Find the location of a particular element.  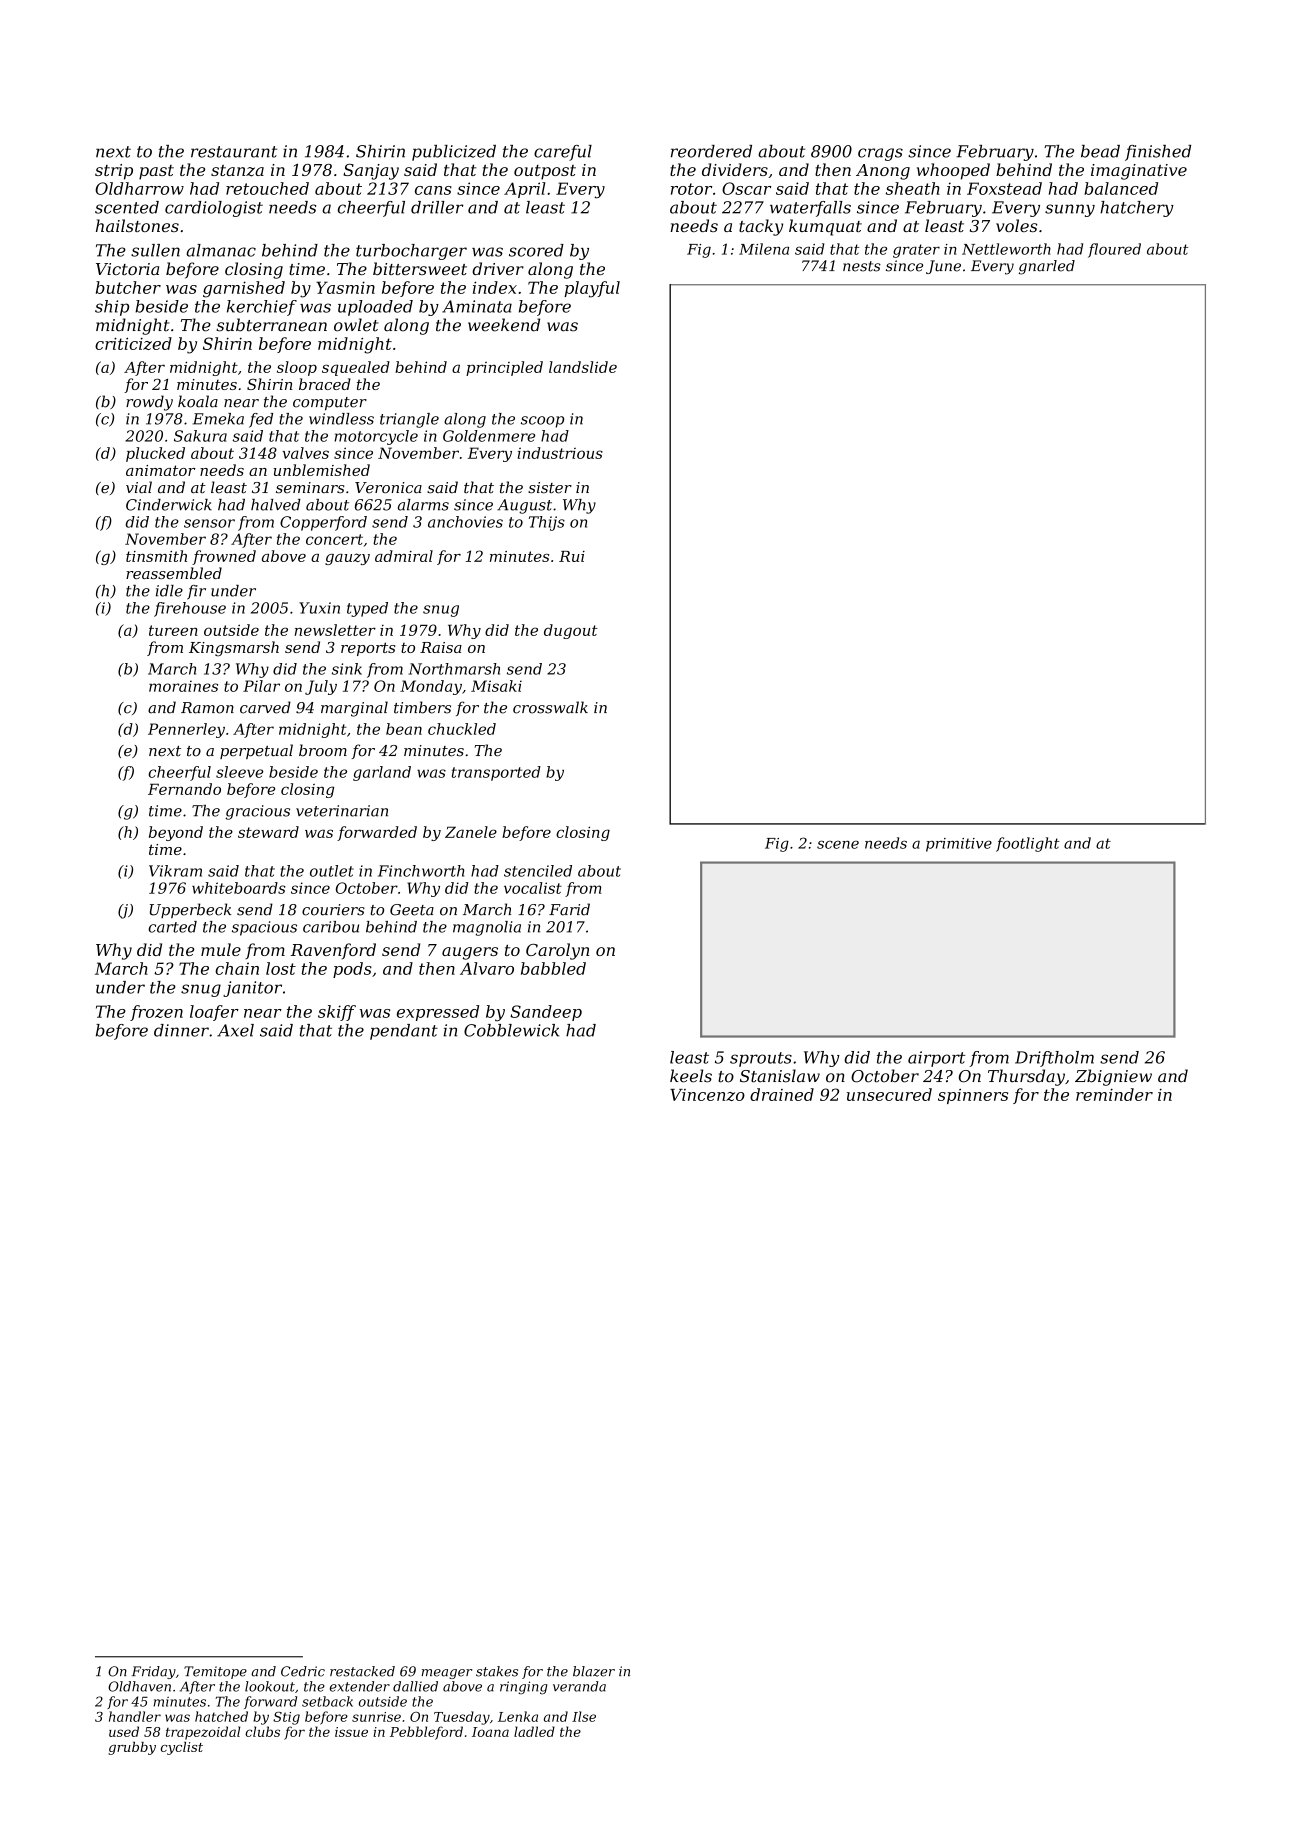

crags is located at coordinates (880, 154).
